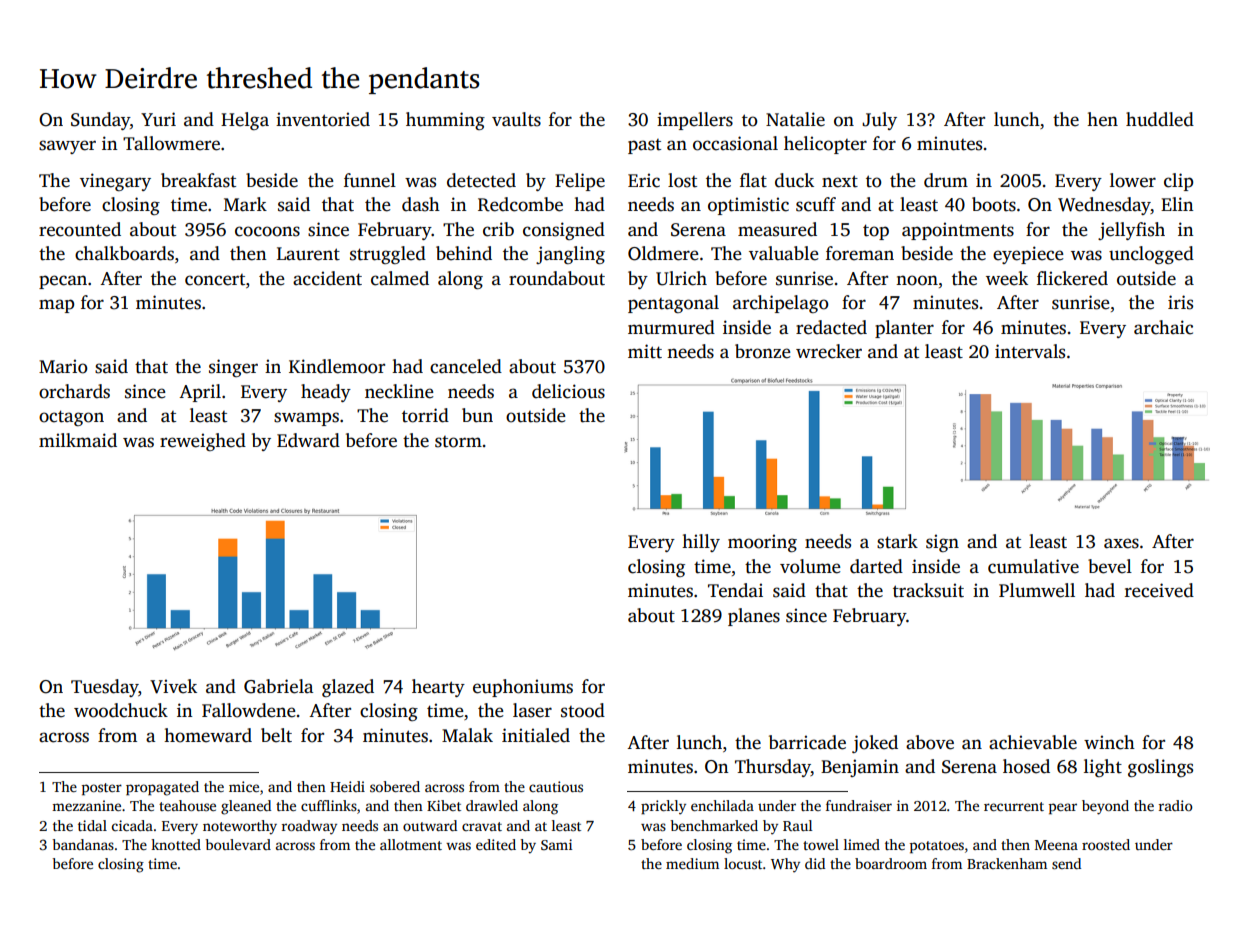 The width and height of the screenshot is (1233, 952). I want to click on archaic, so click(1163, 327).
